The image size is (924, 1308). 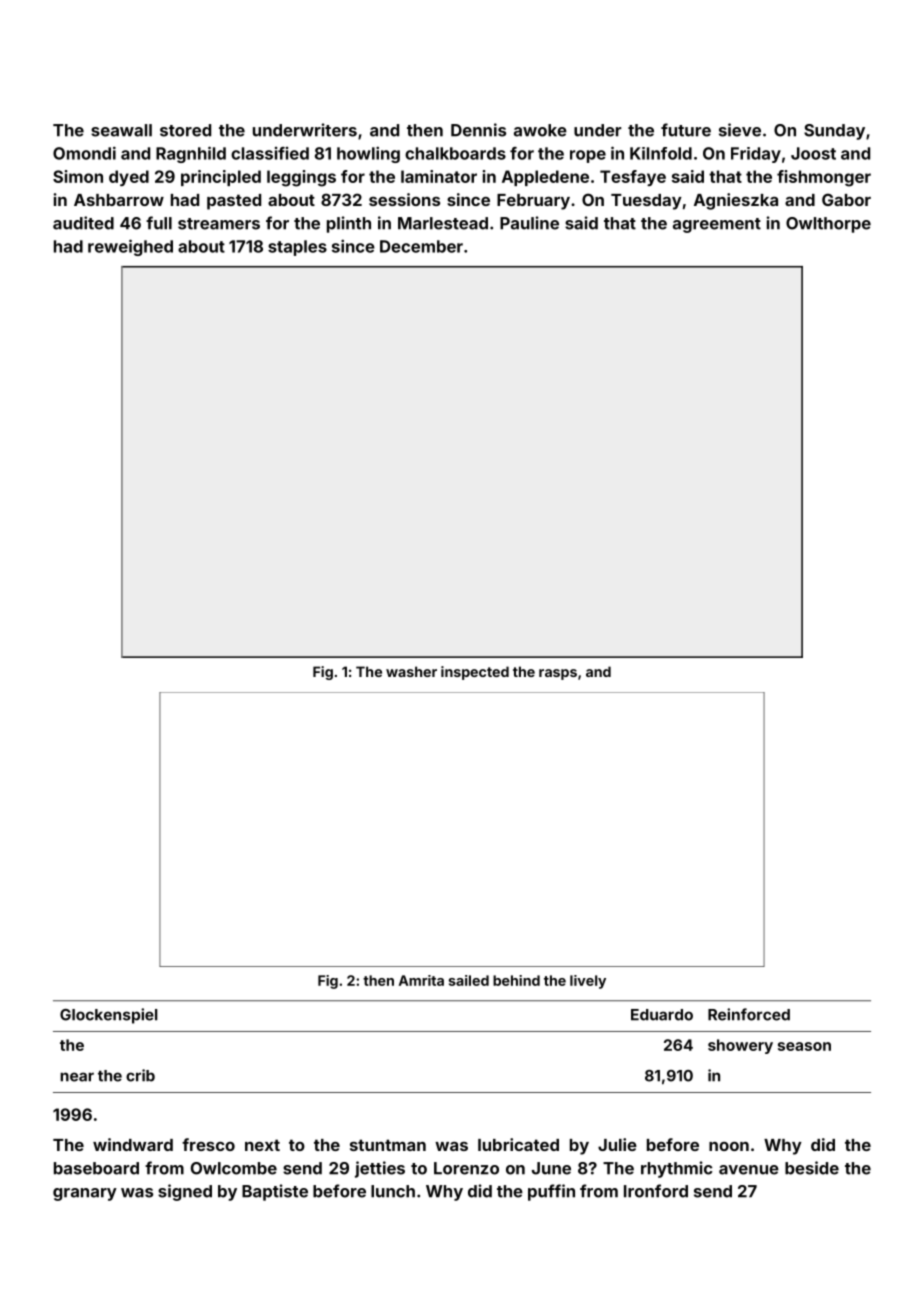 I want to click on Gabor, so click(x=846, y=199).
